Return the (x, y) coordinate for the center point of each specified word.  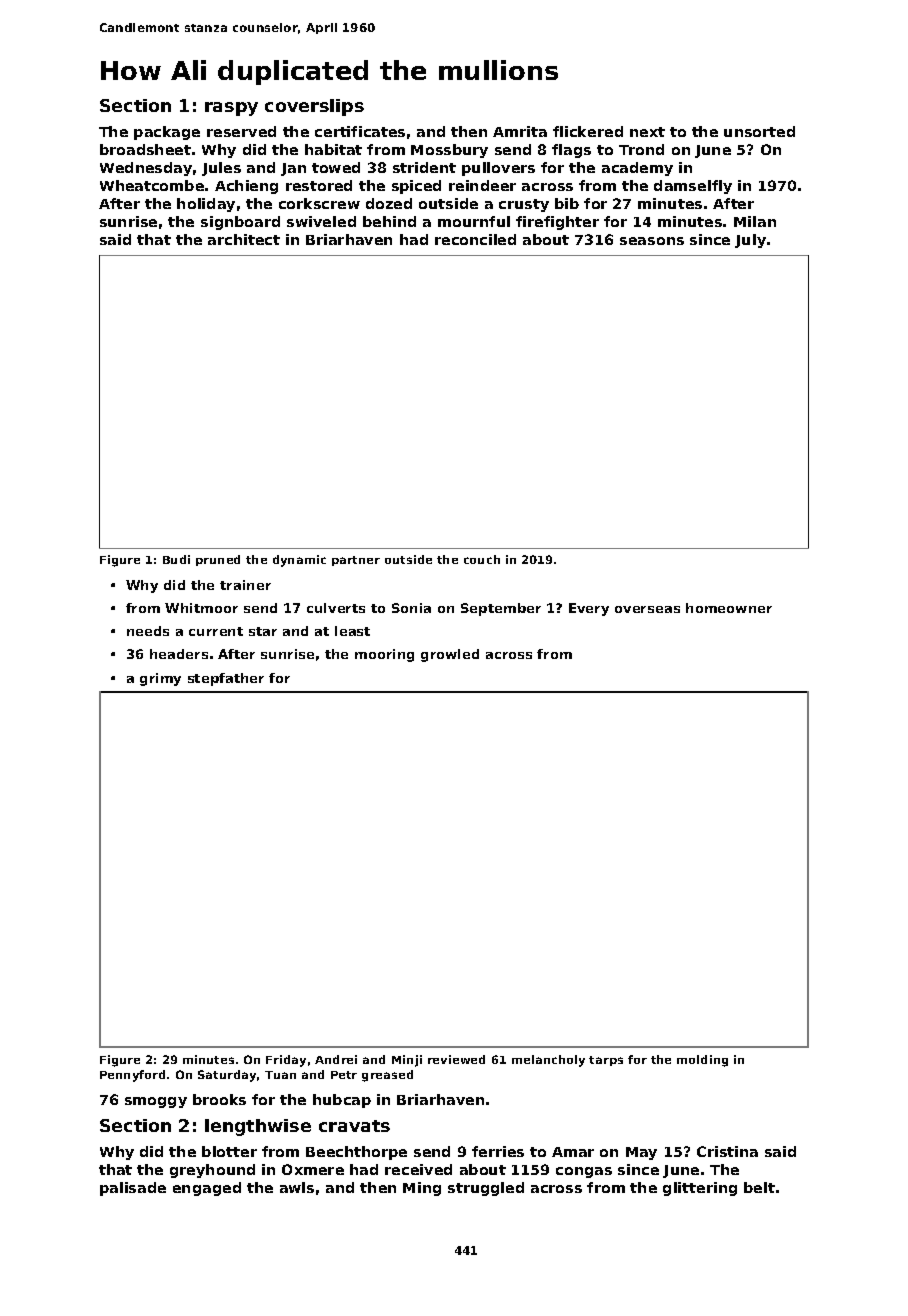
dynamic (299, 561)
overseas (647, 609)
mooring (384, 655)
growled (450, 655)
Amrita (520, 131)
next (647, 132)
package (167, 133)
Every (589, 609)
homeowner (729, 608)
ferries (498, 1151)
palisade (133, 1189)
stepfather (226, 679)
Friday (286, 1061)
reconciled (475, 239)
